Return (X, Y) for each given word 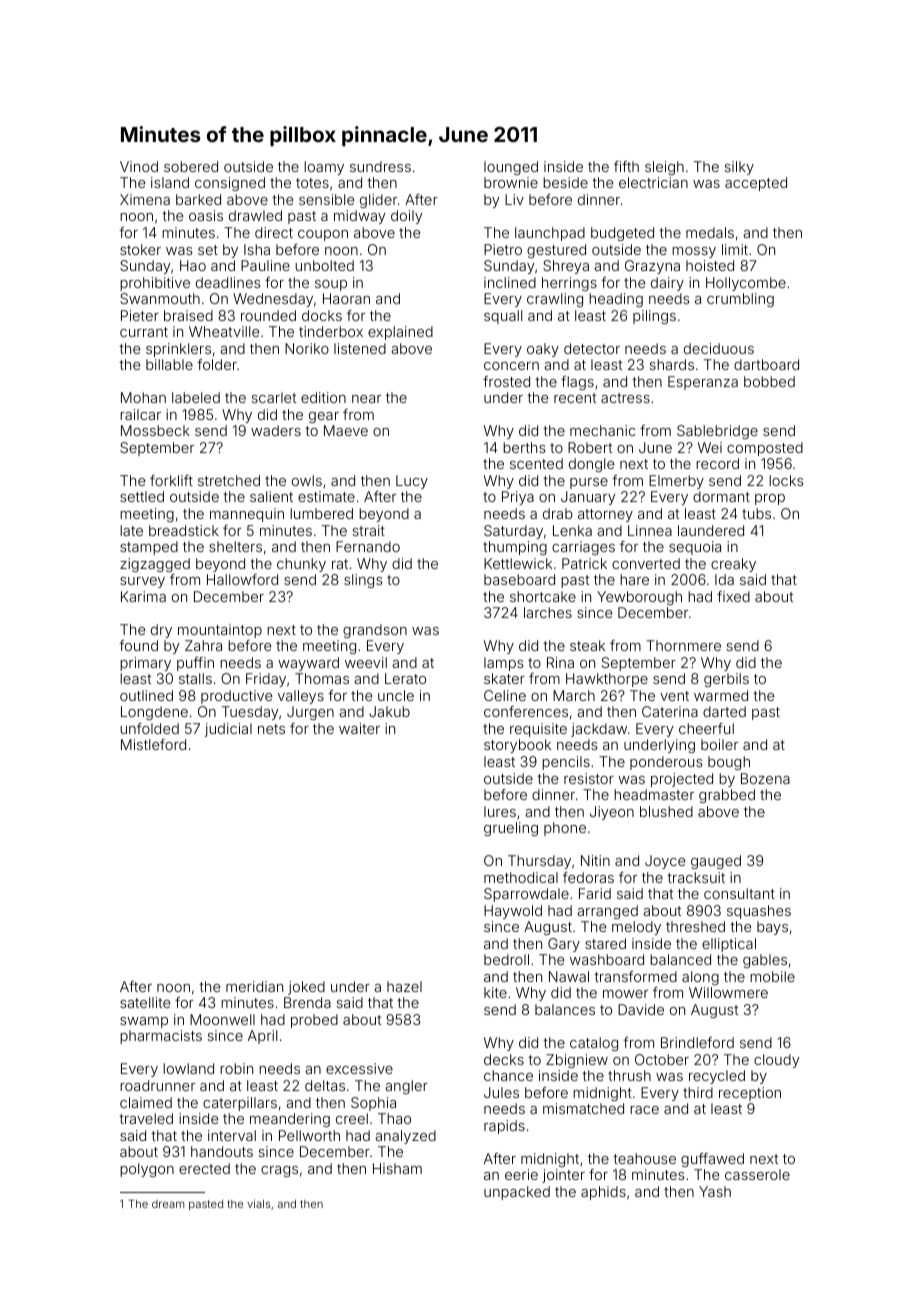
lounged (511, 168)
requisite (538, 730)
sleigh (664, 168)
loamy (324, 168)
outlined (146, 695)
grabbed (727, 796)
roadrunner (157, 1085)
